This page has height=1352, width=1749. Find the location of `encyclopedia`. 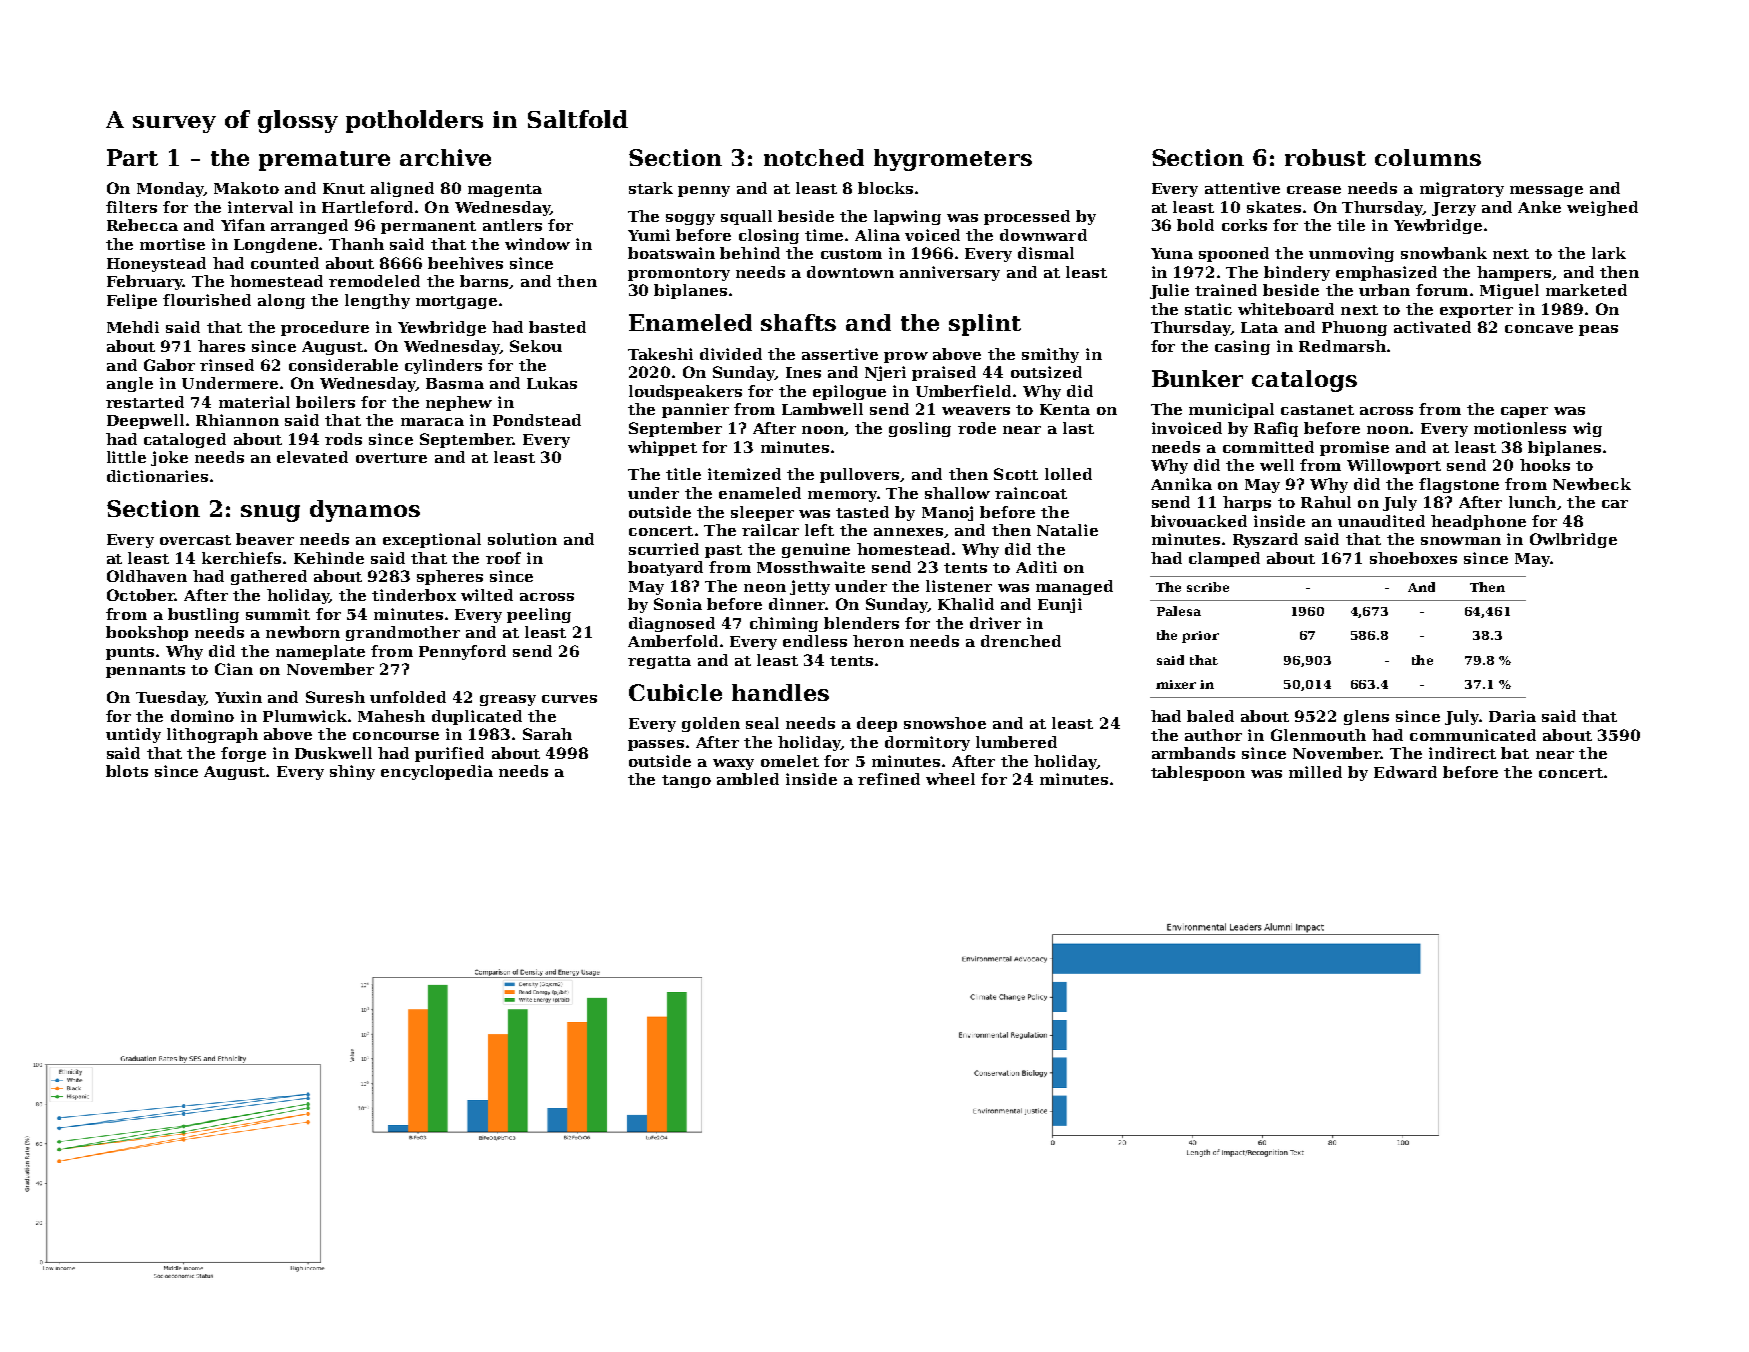

encyclopedia is located at coordinates (437, 772).
